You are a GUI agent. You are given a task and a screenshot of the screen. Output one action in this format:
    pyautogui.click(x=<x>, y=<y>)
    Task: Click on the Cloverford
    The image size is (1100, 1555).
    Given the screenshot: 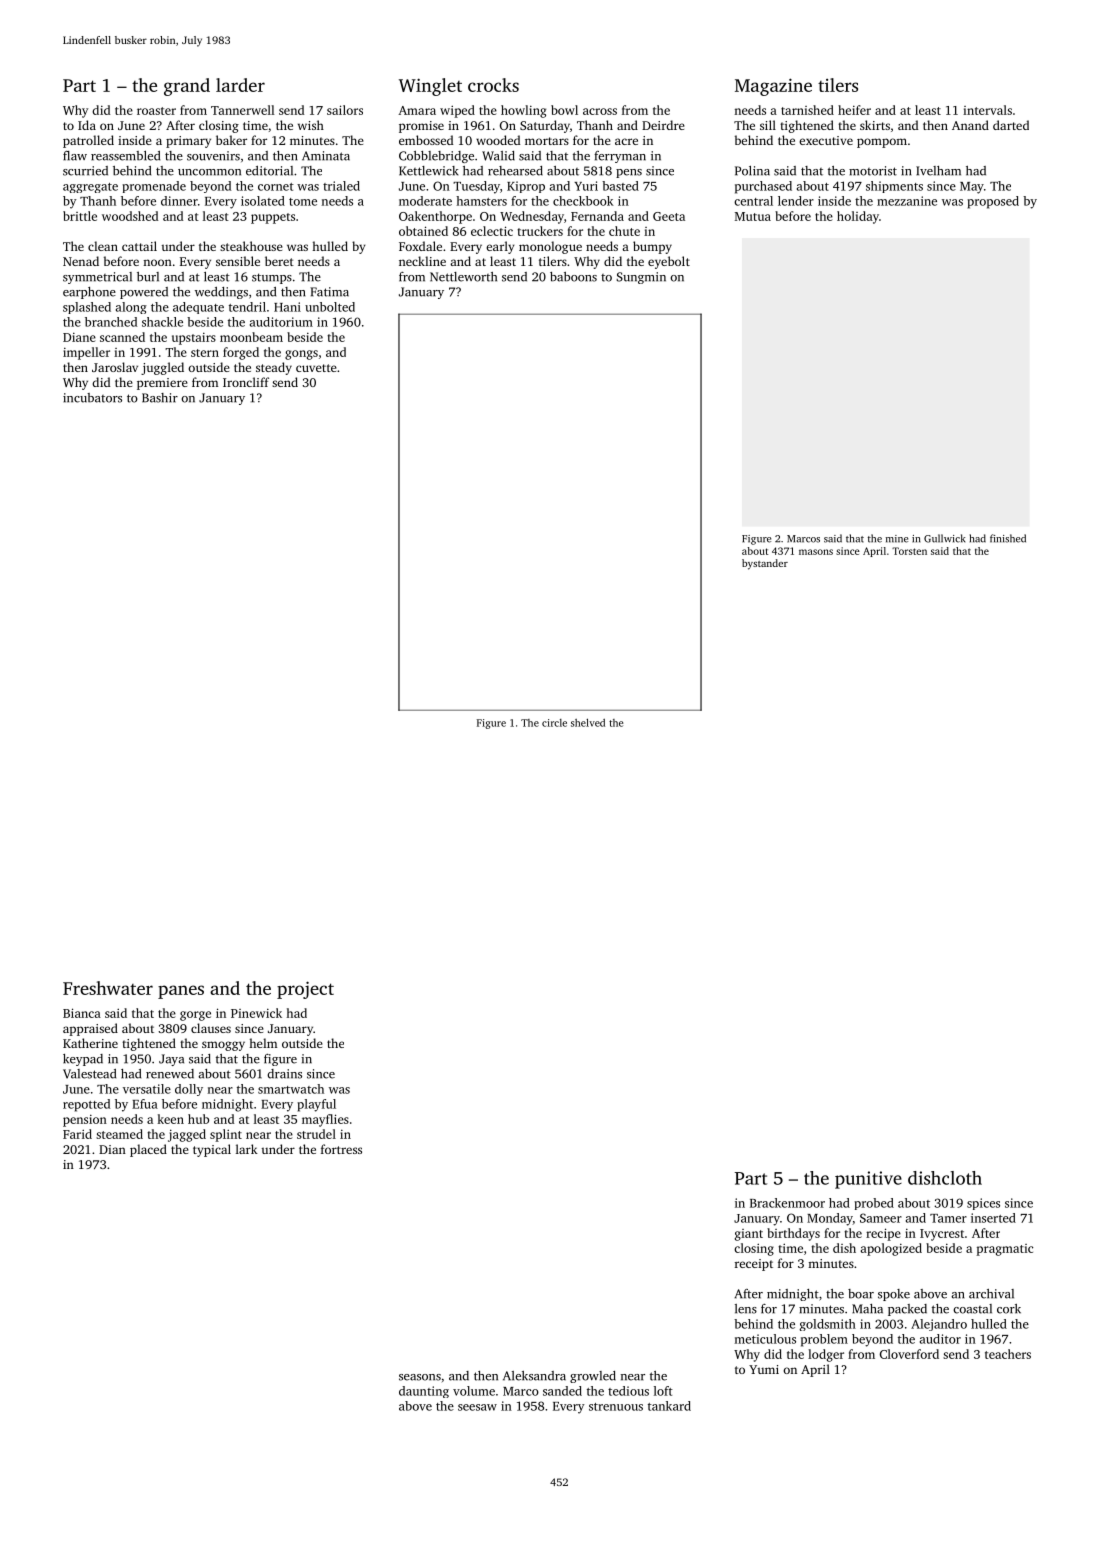 What is the action you would take?
    pyautogui.click(x=909, y=1354)
